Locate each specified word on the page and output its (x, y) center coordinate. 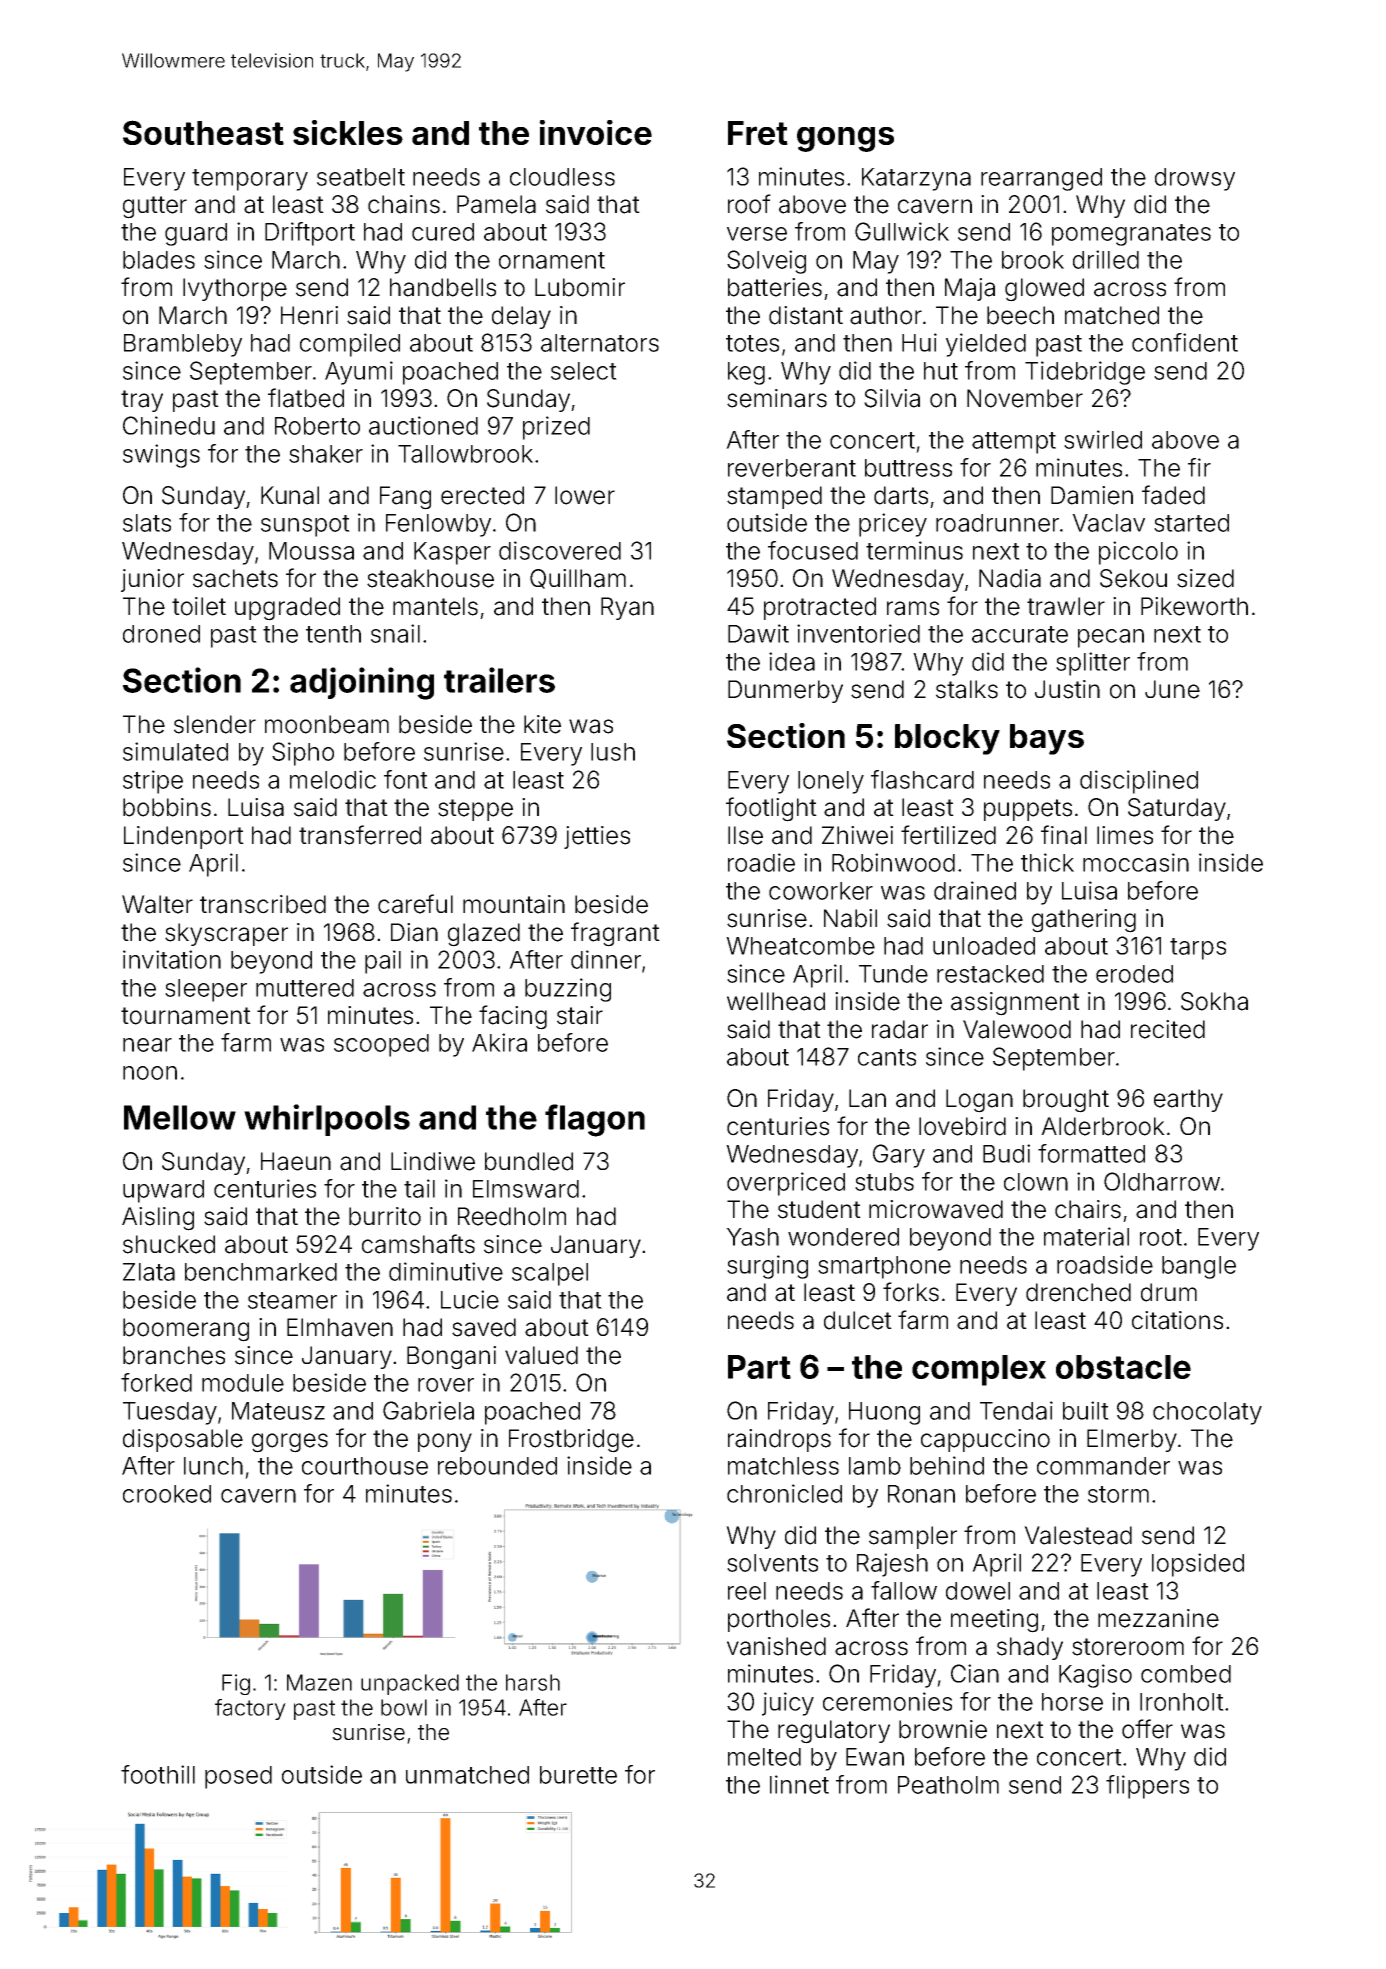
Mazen (319, 1682)
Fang (405, 498)
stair (580, 1015)
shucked (169, 1244)
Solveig (766, 262)
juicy (788, 1704)
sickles (348, 132)
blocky (947, 739)
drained (975, 890)
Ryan (627, 608)
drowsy (1195, 179)
